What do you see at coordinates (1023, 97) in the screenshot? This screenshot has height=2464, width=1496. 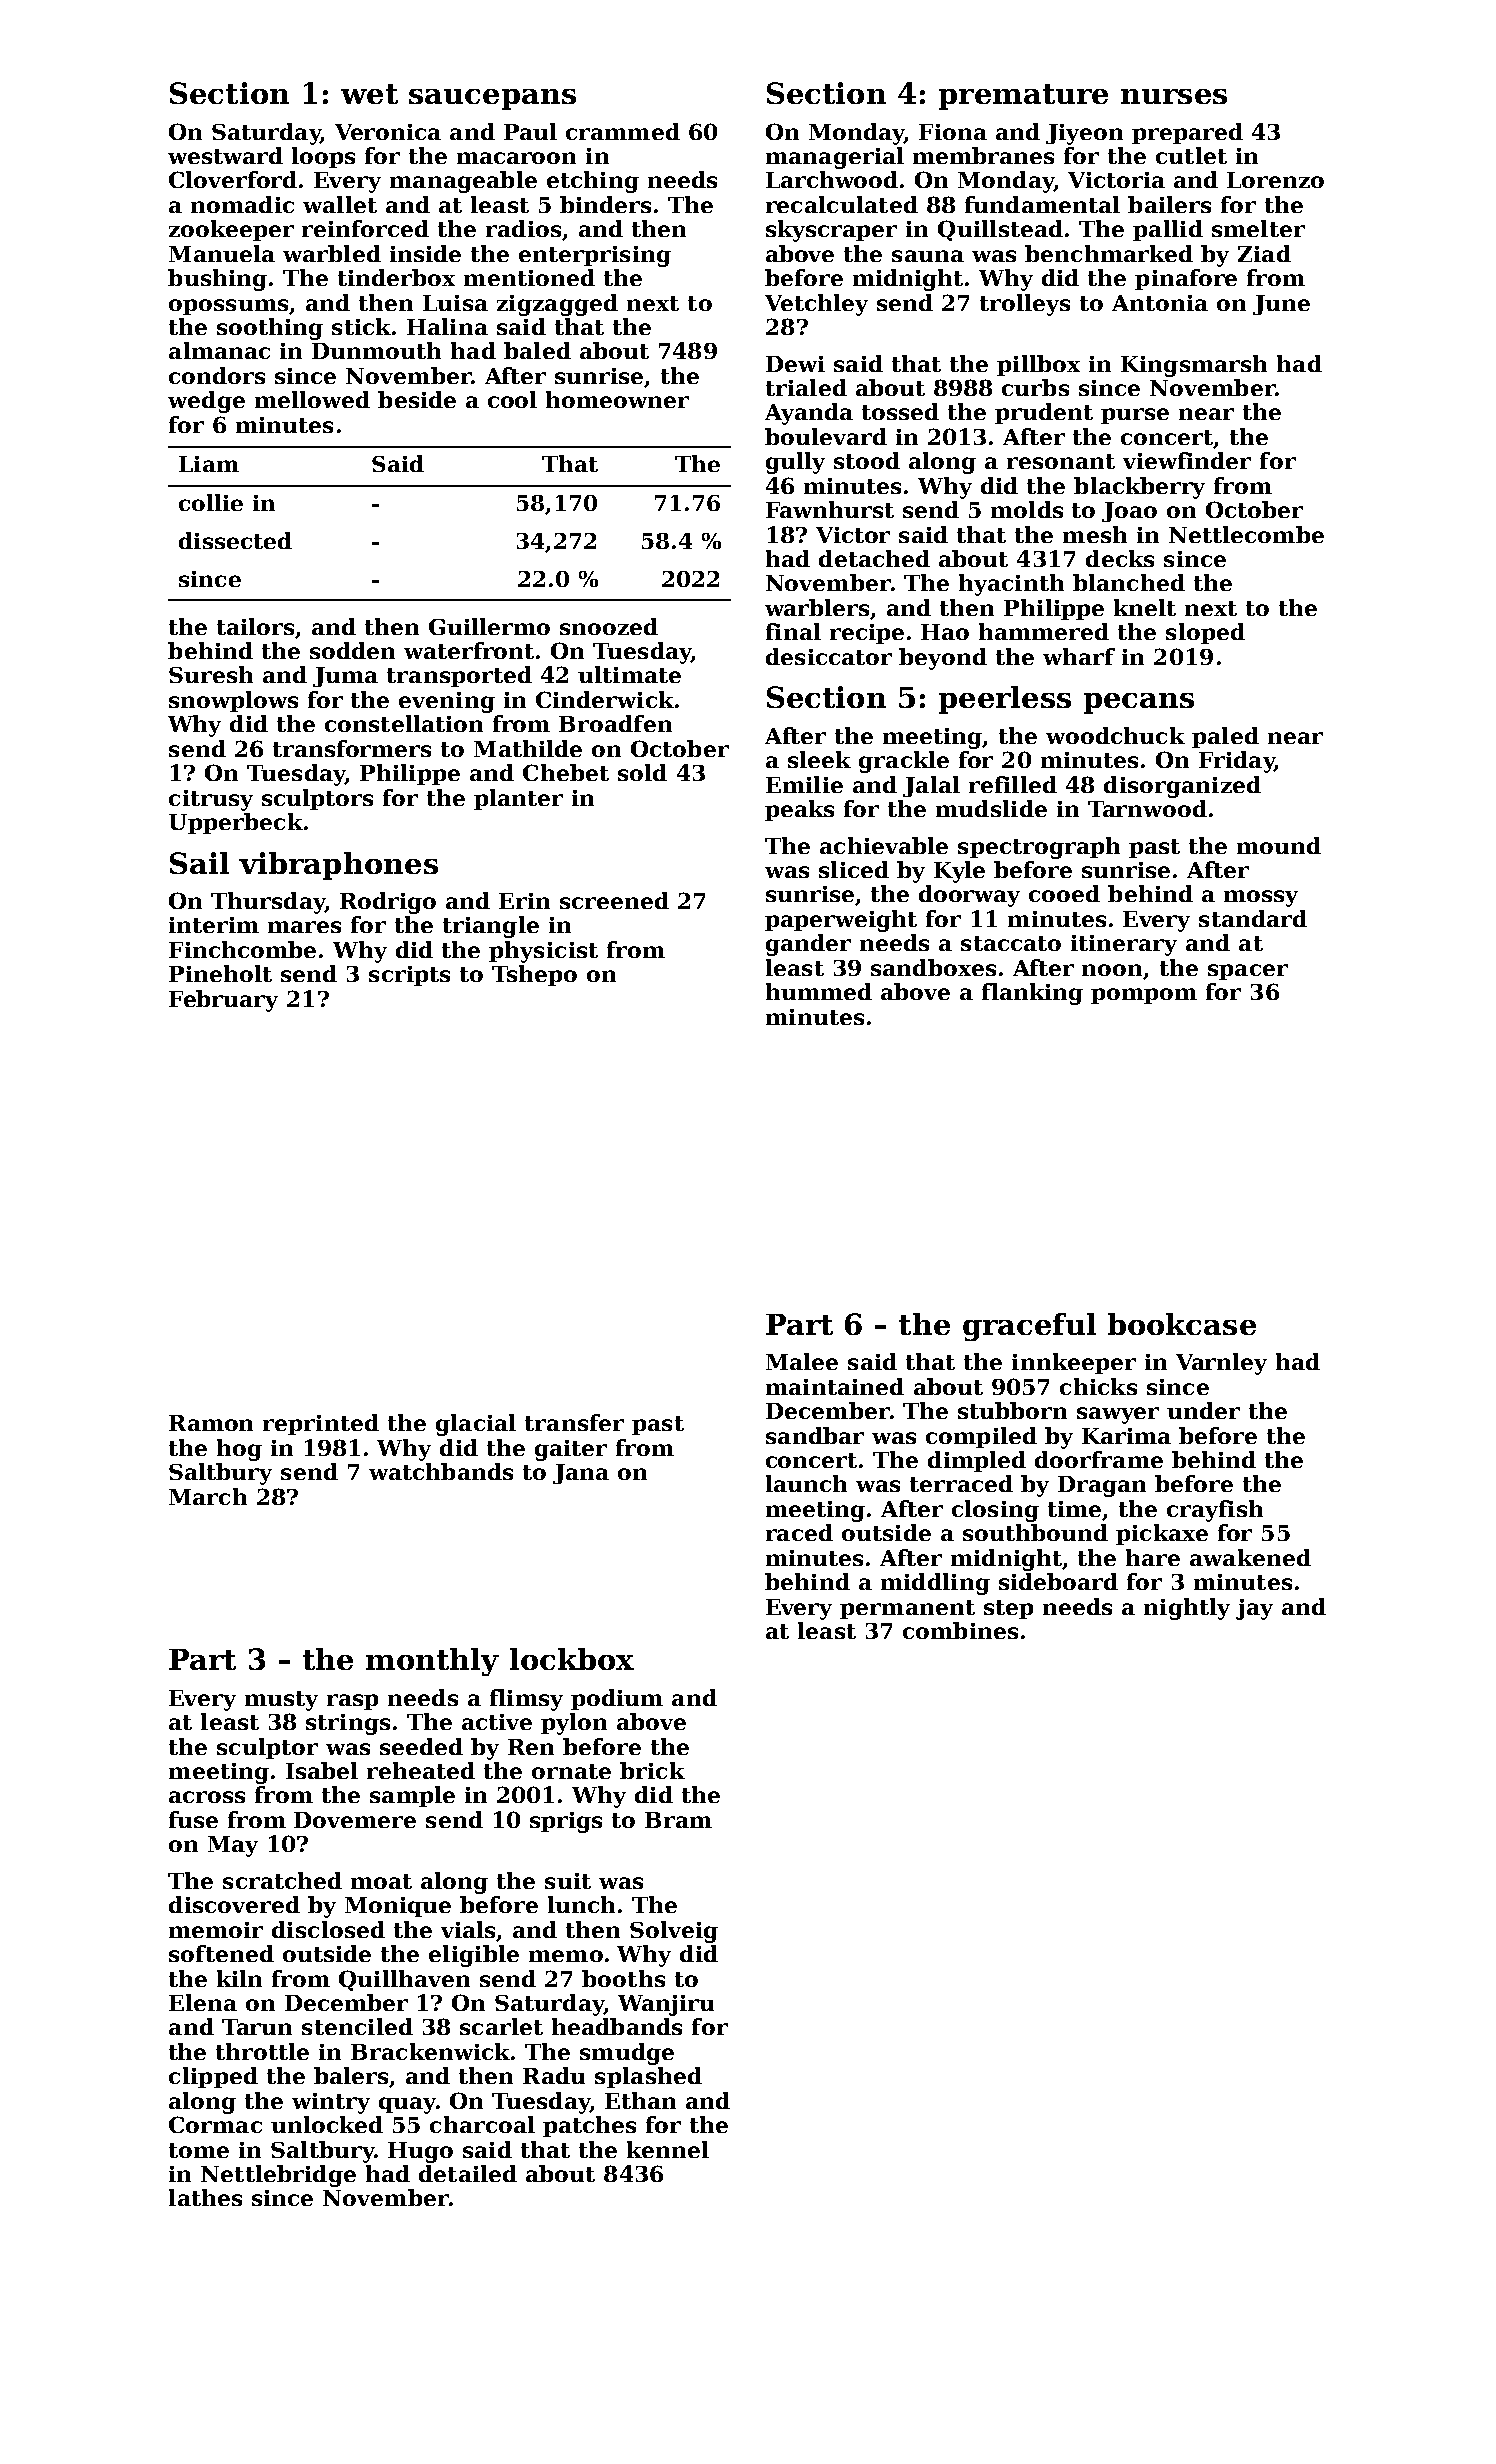 I see `premature` at bounding box center [1023, 97].
